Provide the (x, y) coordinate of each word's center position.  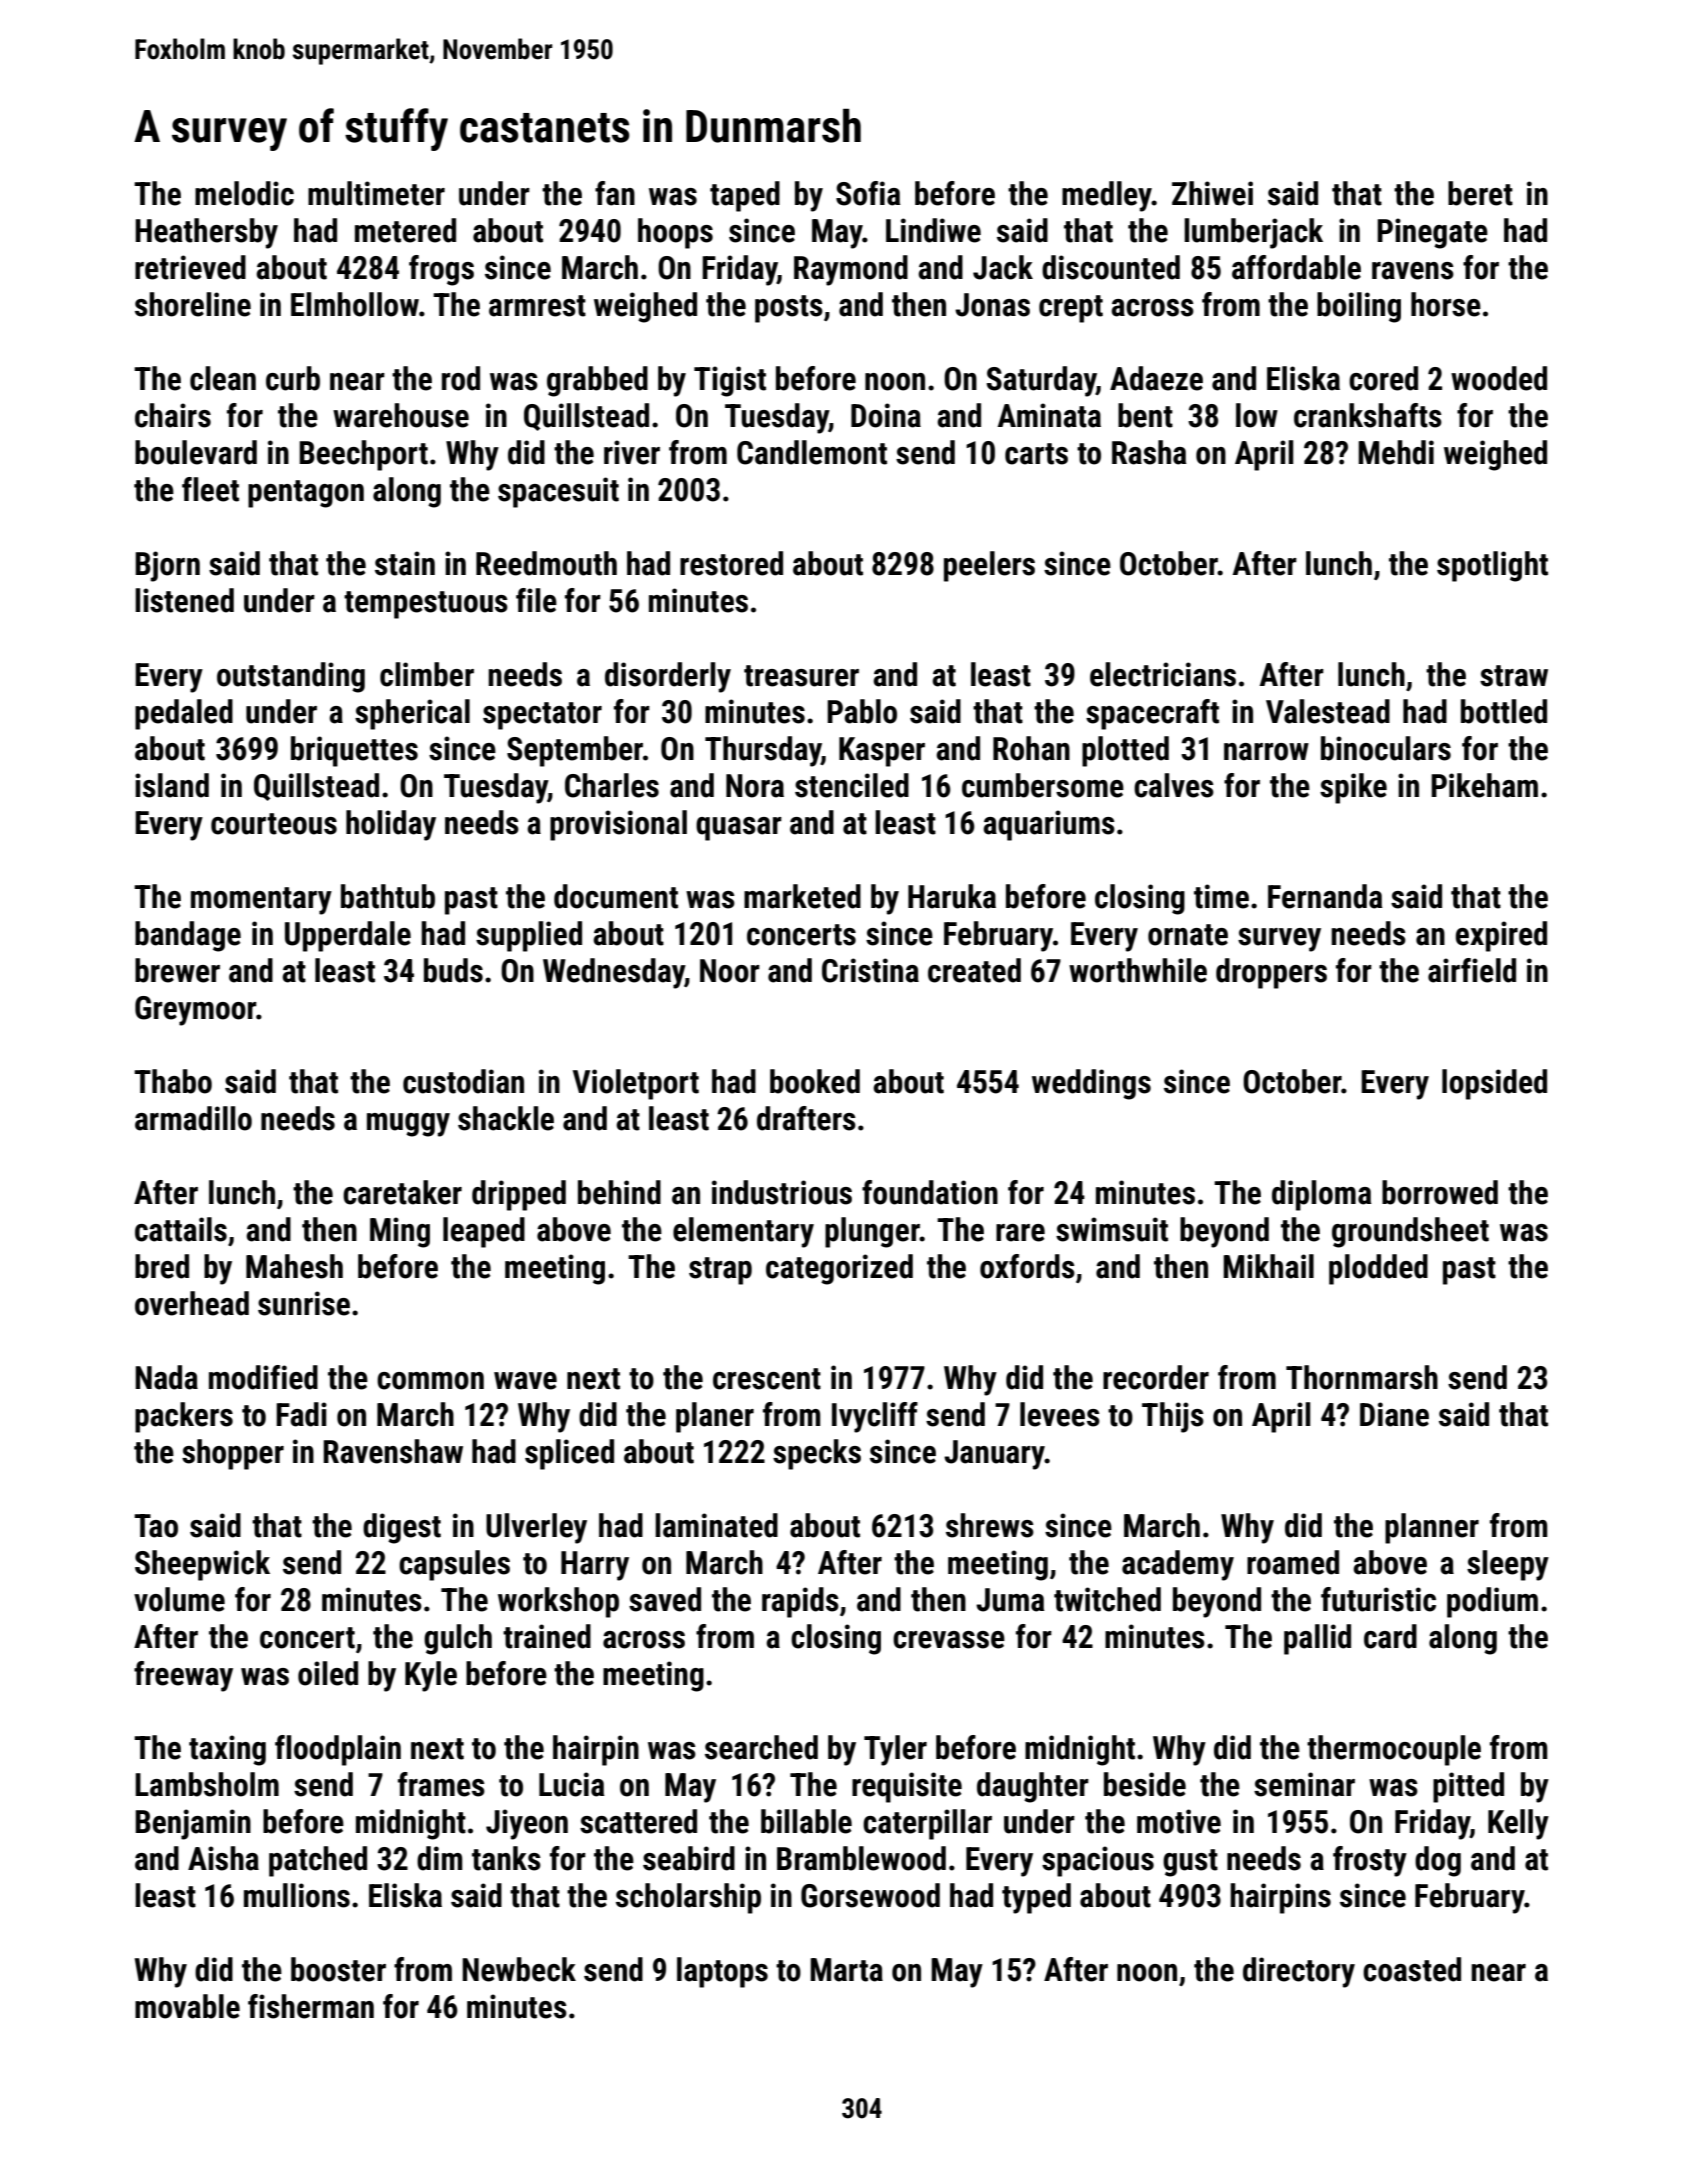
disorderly (668, 677)
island (172, 785)
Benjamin (193, 1824)
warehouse (401, 415)
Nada (166, 1377)
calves (1174, 785)
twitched (1107, 1599)
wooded (1499, 378)
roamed (1293, 1562)
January (994, 1455)
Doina (886, 415)
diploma (1321, 1195)
